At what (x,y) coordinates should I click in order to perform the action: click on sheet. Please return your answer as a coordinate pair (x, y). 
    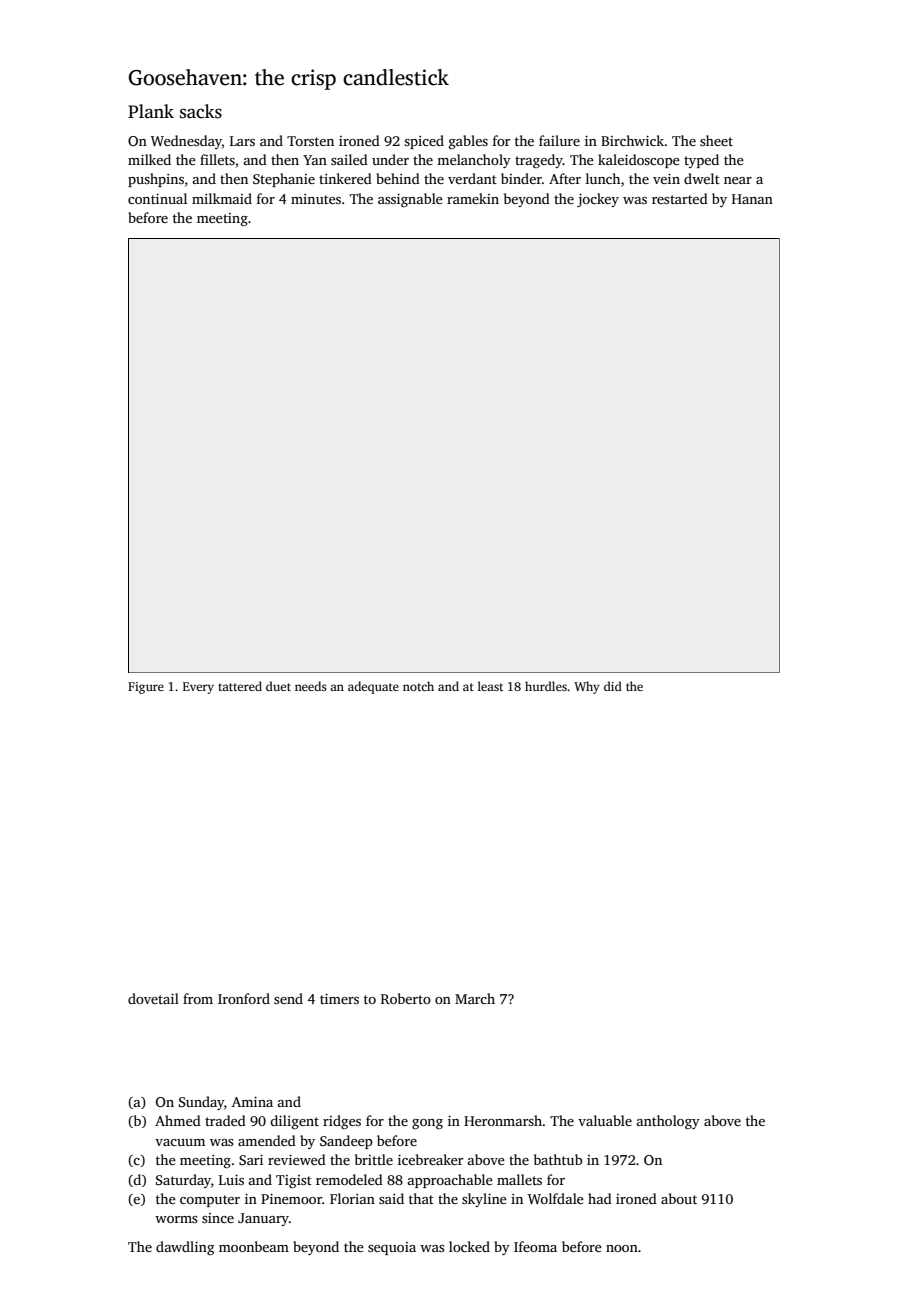
    Looking at the image, I should click on (716, 140).
